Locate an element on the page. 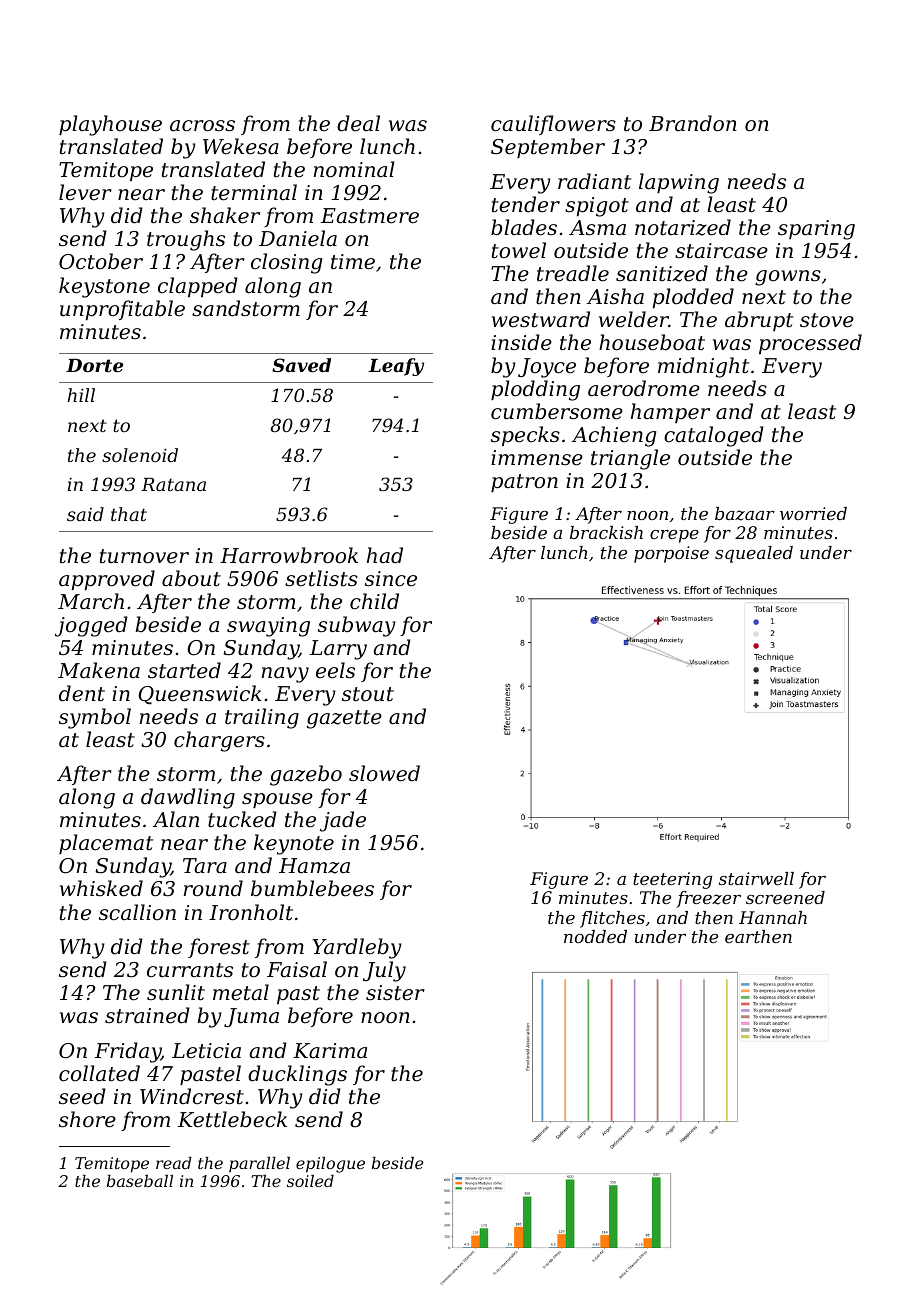  subway is located at coordinates (357, 626).
